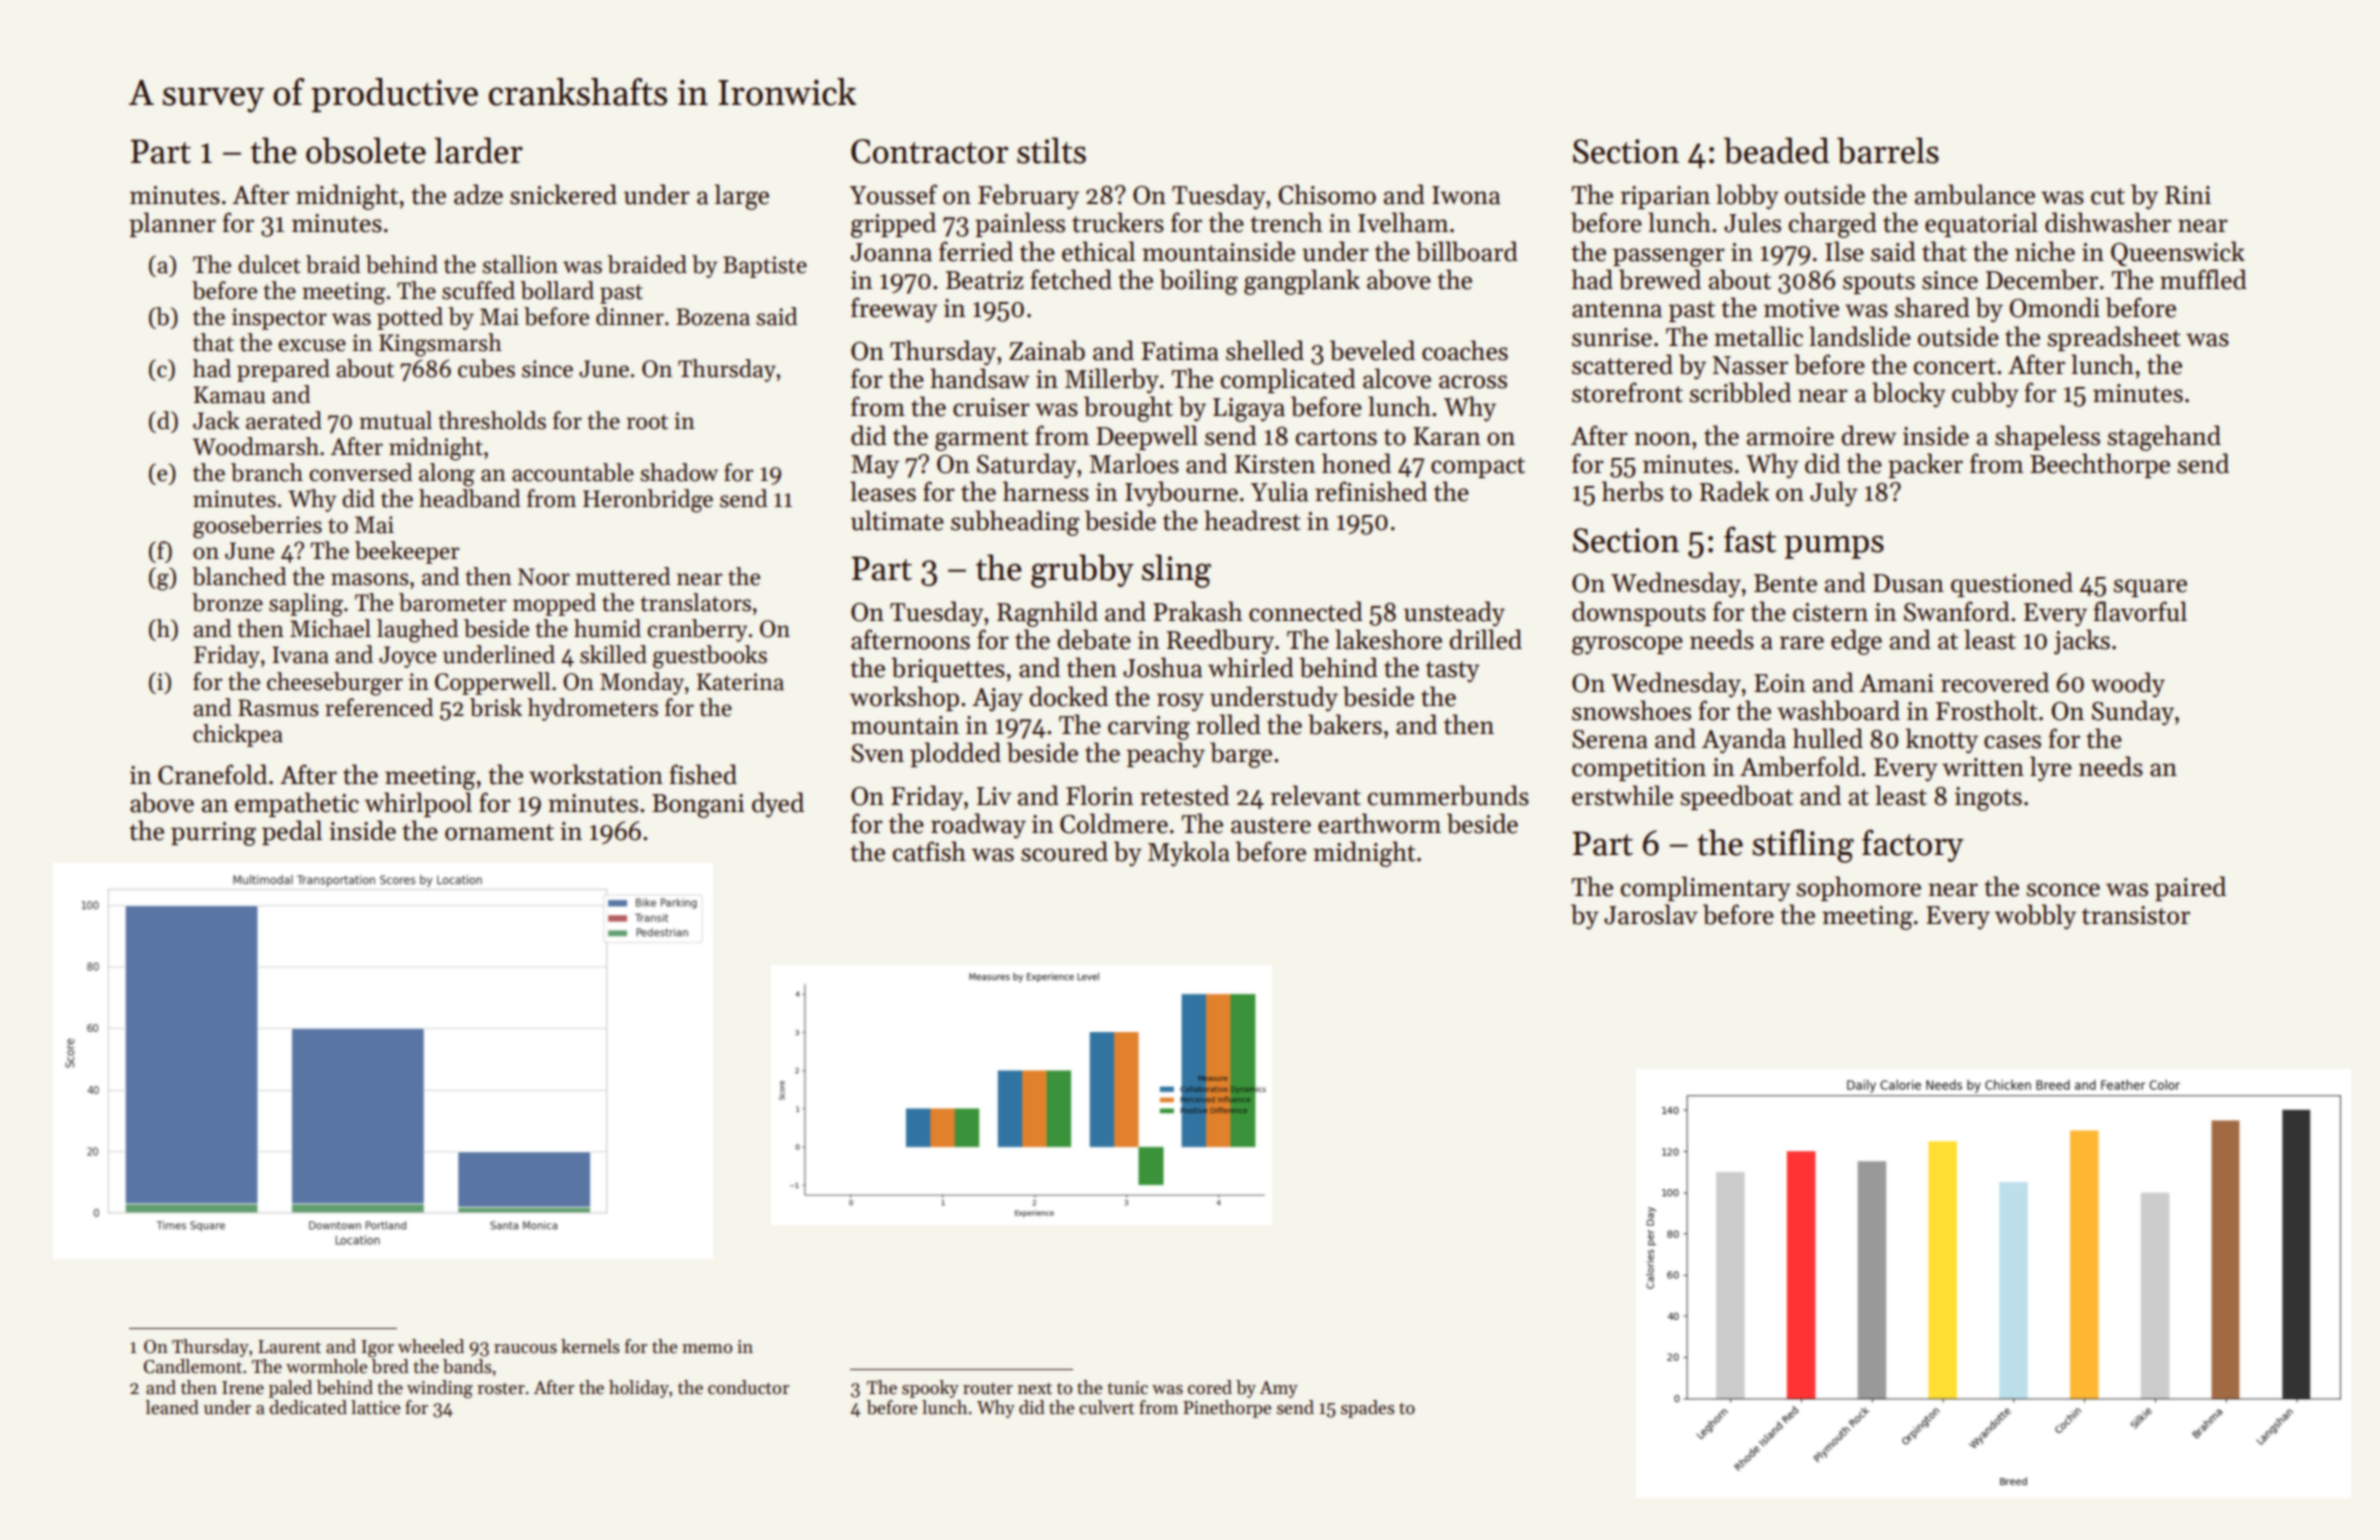 This page has width=2380, height=1540. Describe the element at coordinates (929, 851) in the page. I see `catfish` at that location.
